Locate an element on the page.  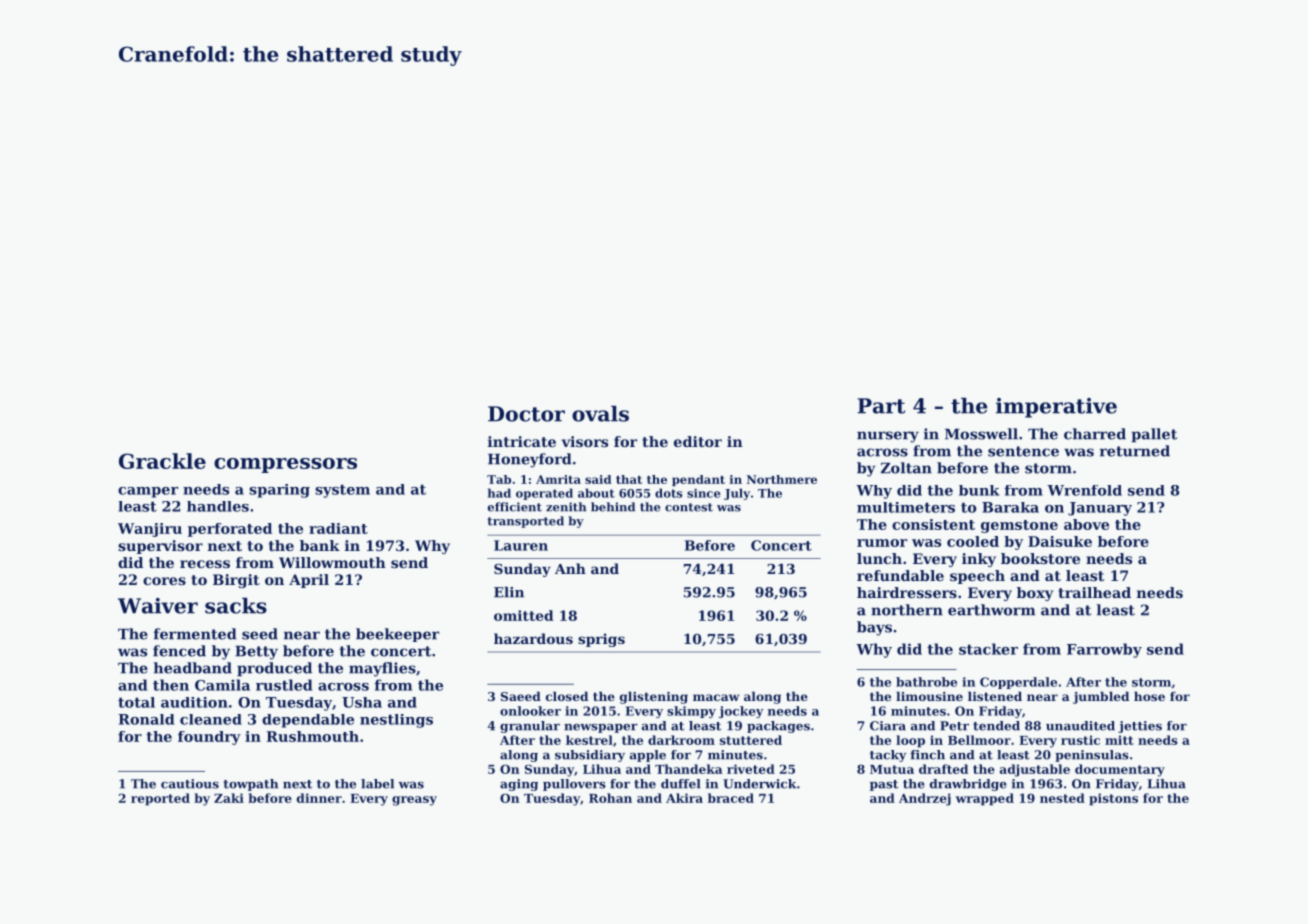
closed is located at coordinates (567, 696).
